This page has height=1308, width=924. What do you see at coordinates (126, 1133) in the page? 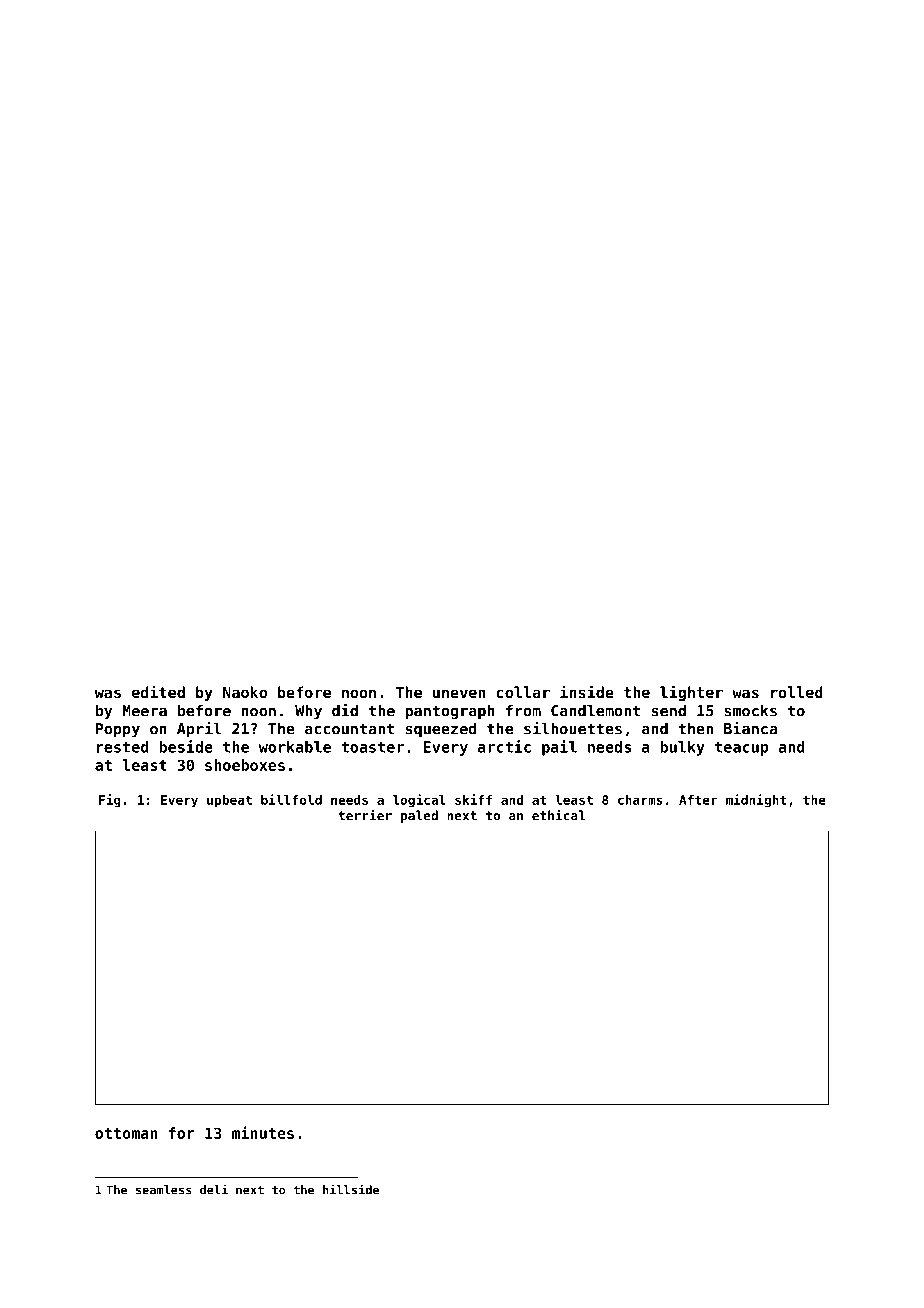
I see `ottoman` at bounding box center [126, 1133].
